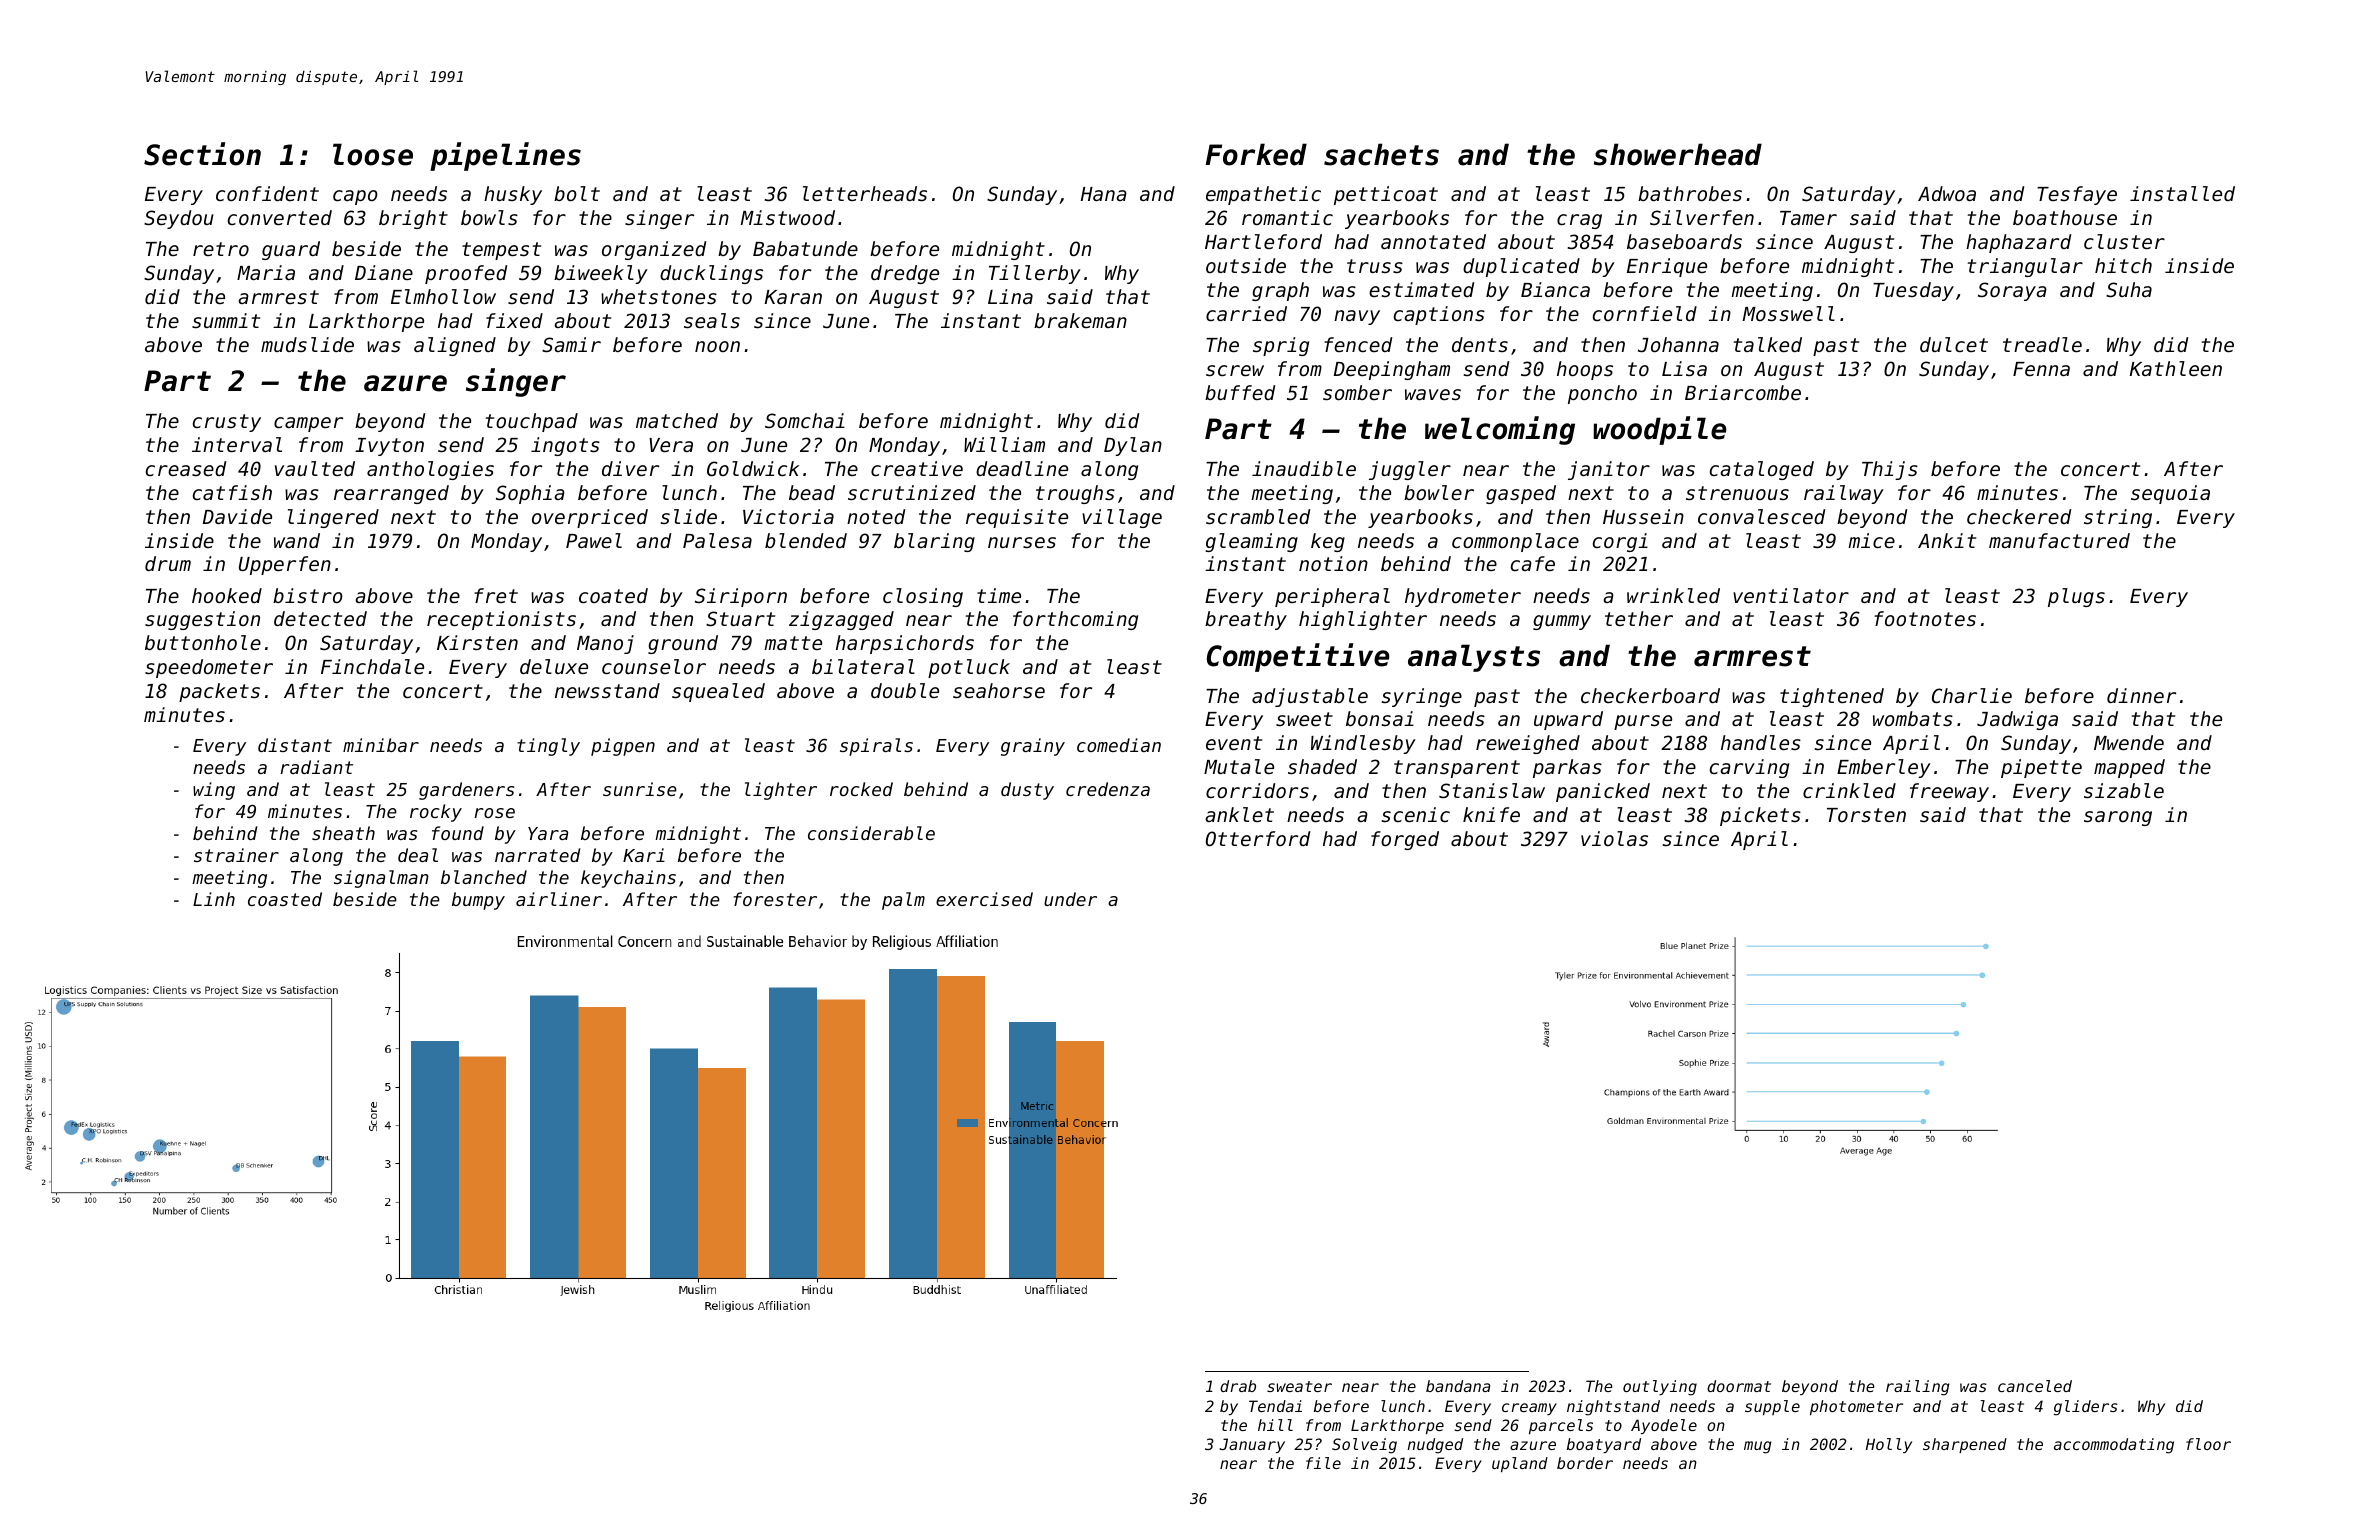 The height and width of the document is (1540, 2380). Describe the element at coordinates (1299, 1386) in the document. I see `sweater` at that location.
